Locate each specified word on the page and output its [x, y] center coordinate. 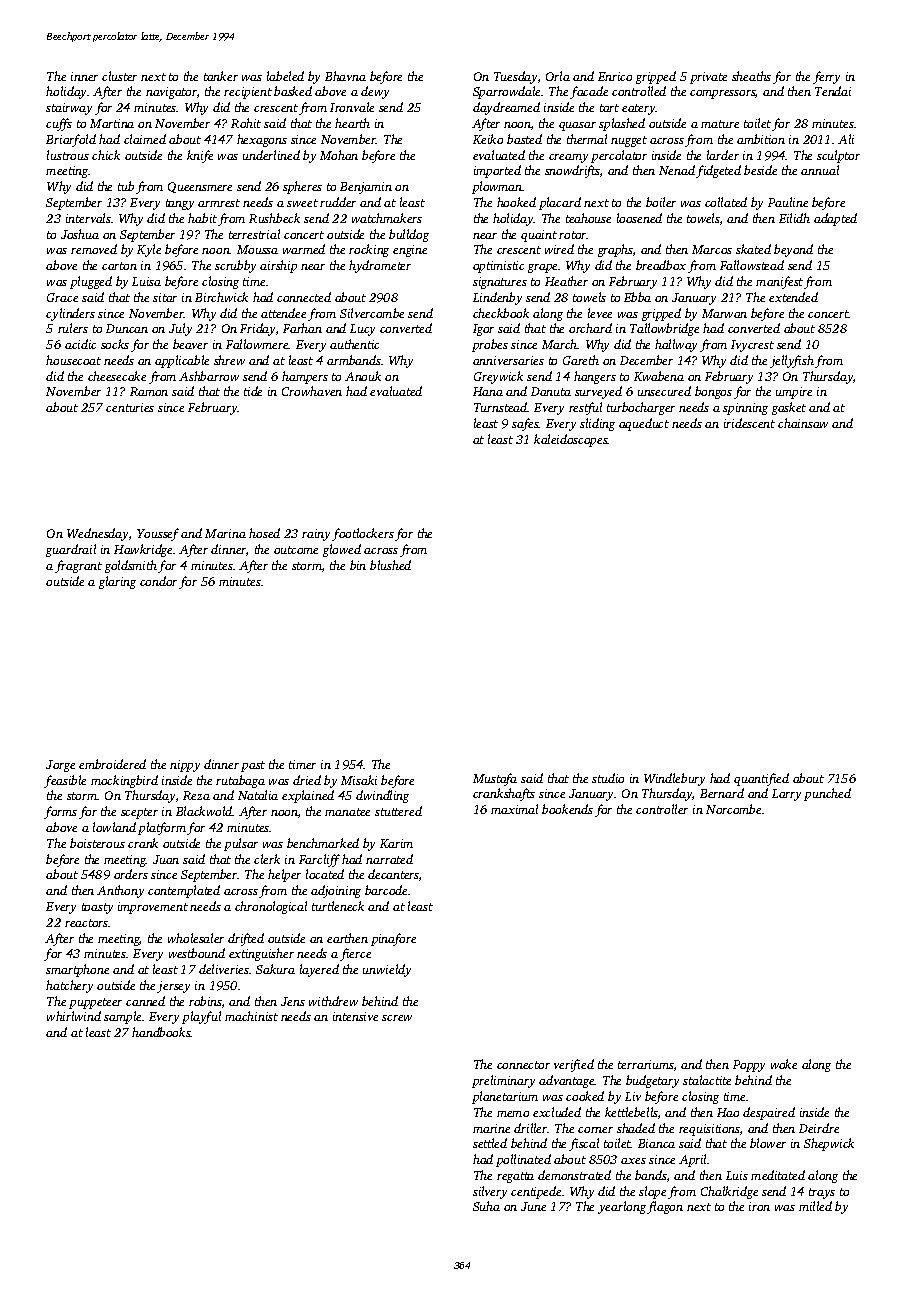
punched [827, 794]
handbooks [161, 1032]
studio [608, 778]
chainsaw [803, 423]
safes [525, 424]
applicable [182, 361]
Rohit [246, 123]
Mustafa [495, 779]
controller [662, 809]
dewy [375, 92]
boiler [661, 202]
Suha [486, 1206]
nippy [185, 766]
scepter [139, 813]
